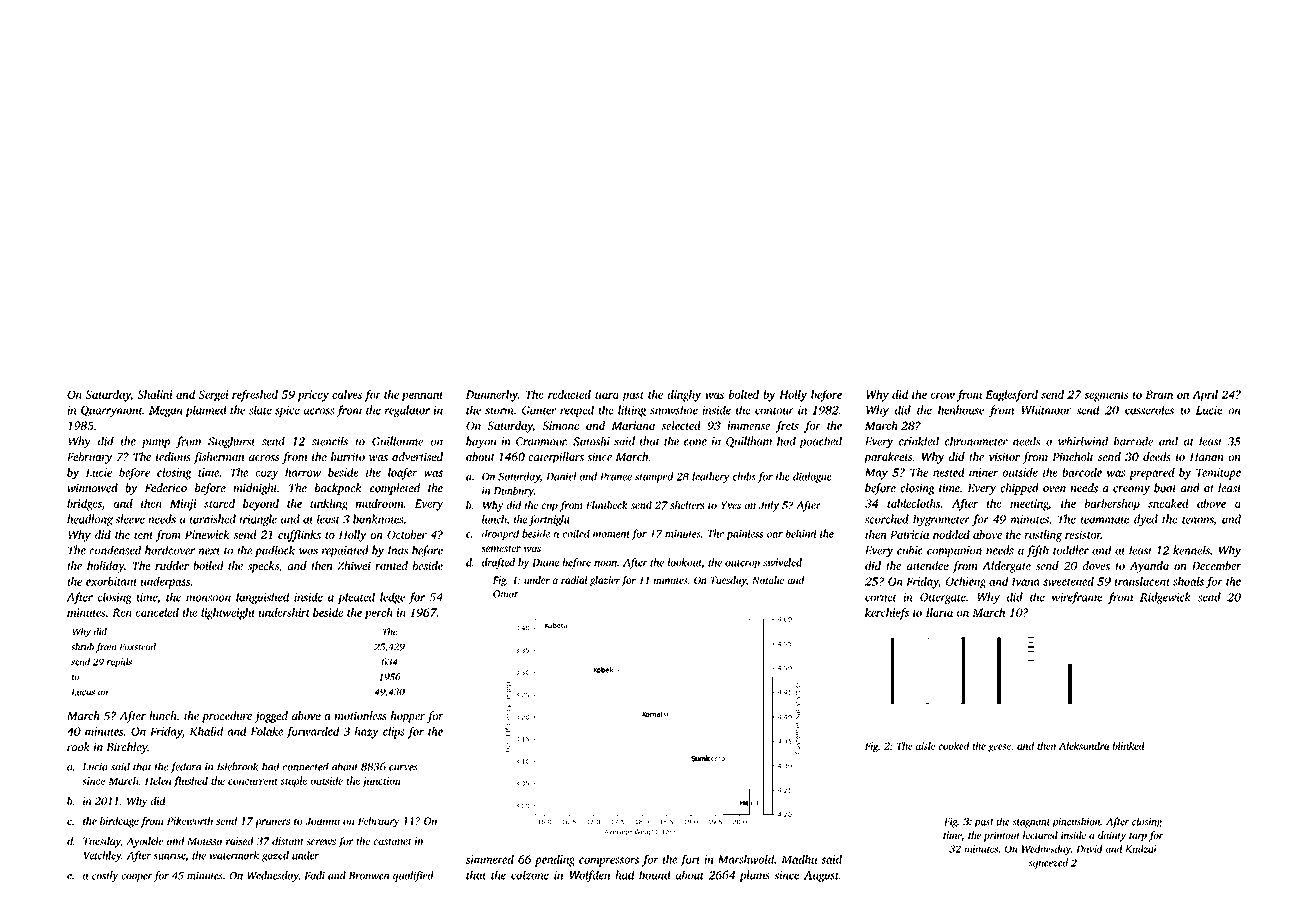 The image size is (1308, 924). What do you see at coordinates (227, 717) in the screenshot?
I see `procedure` at bounding box center [227, 717].
